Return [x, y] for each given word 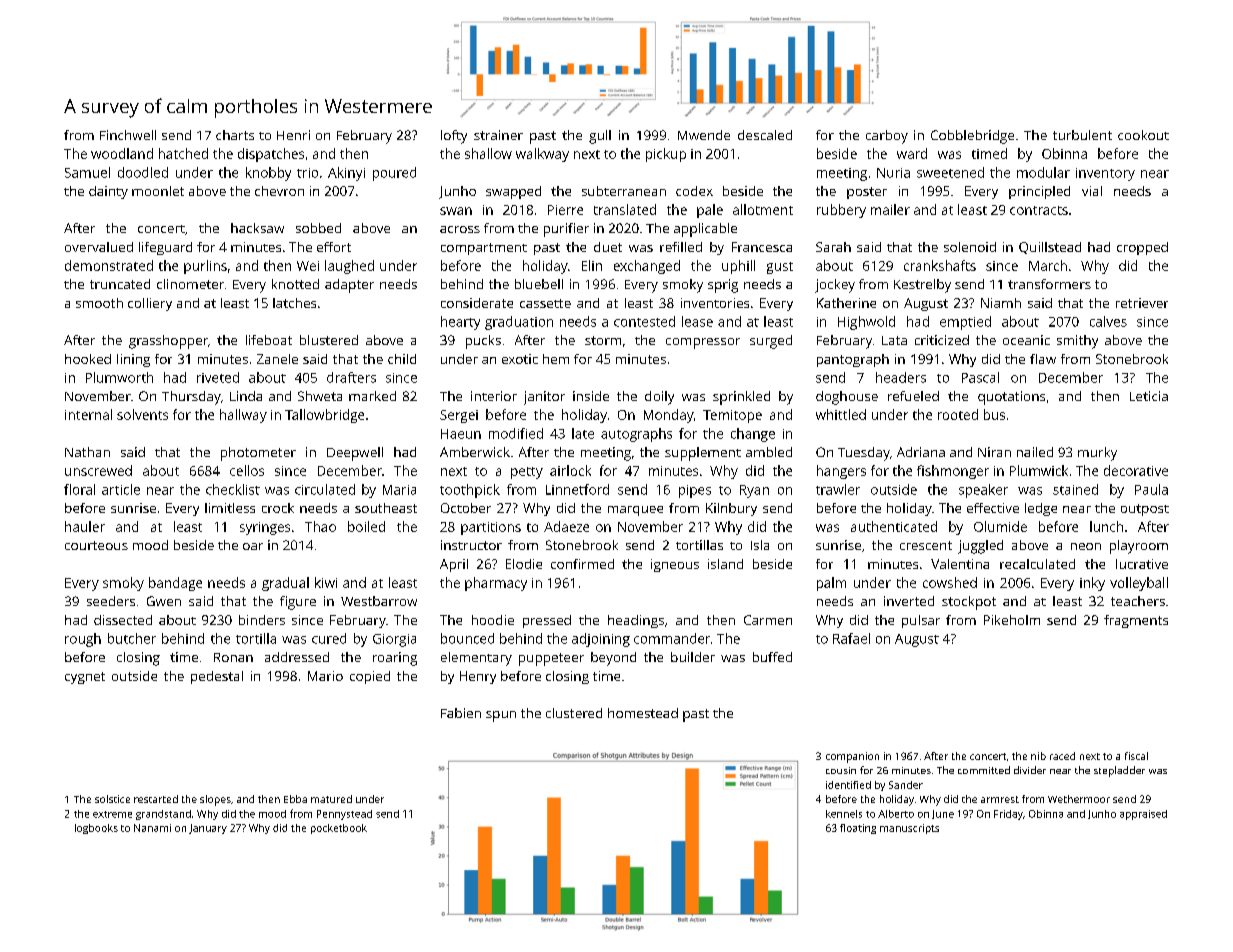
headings [636, 621]
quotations [1011, 398]
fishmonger [953, 472]
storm [603, 340]
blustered [329, 340]
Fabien [461, 713]
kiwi [326, 582]
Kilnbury [731, 509]
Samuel [87, 172]
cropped [1142, 248]
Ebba [295, 799]
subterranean [624, 191]
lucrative [1142, 564]
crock [278, 508]
